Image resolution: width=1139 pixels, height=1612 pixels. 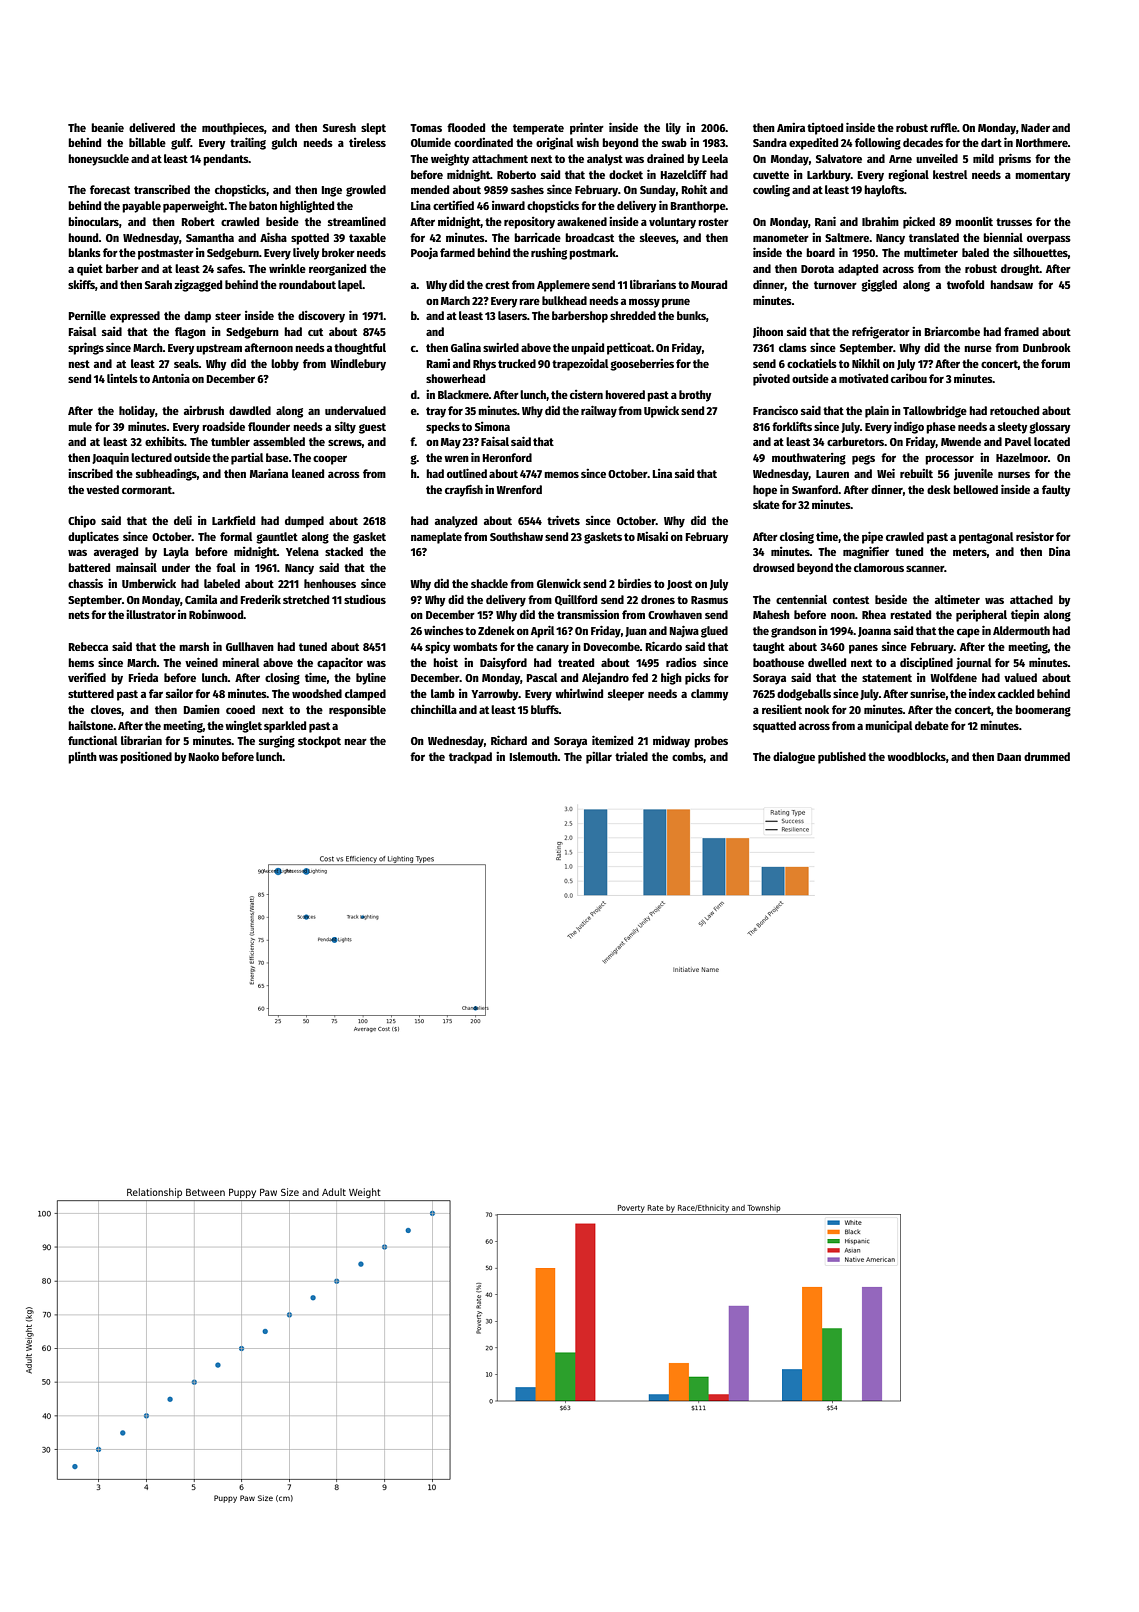 What do you see at coordinates (792, 426) in the screenshot?
I see `forklifts` at bounding box center [792, 426].
